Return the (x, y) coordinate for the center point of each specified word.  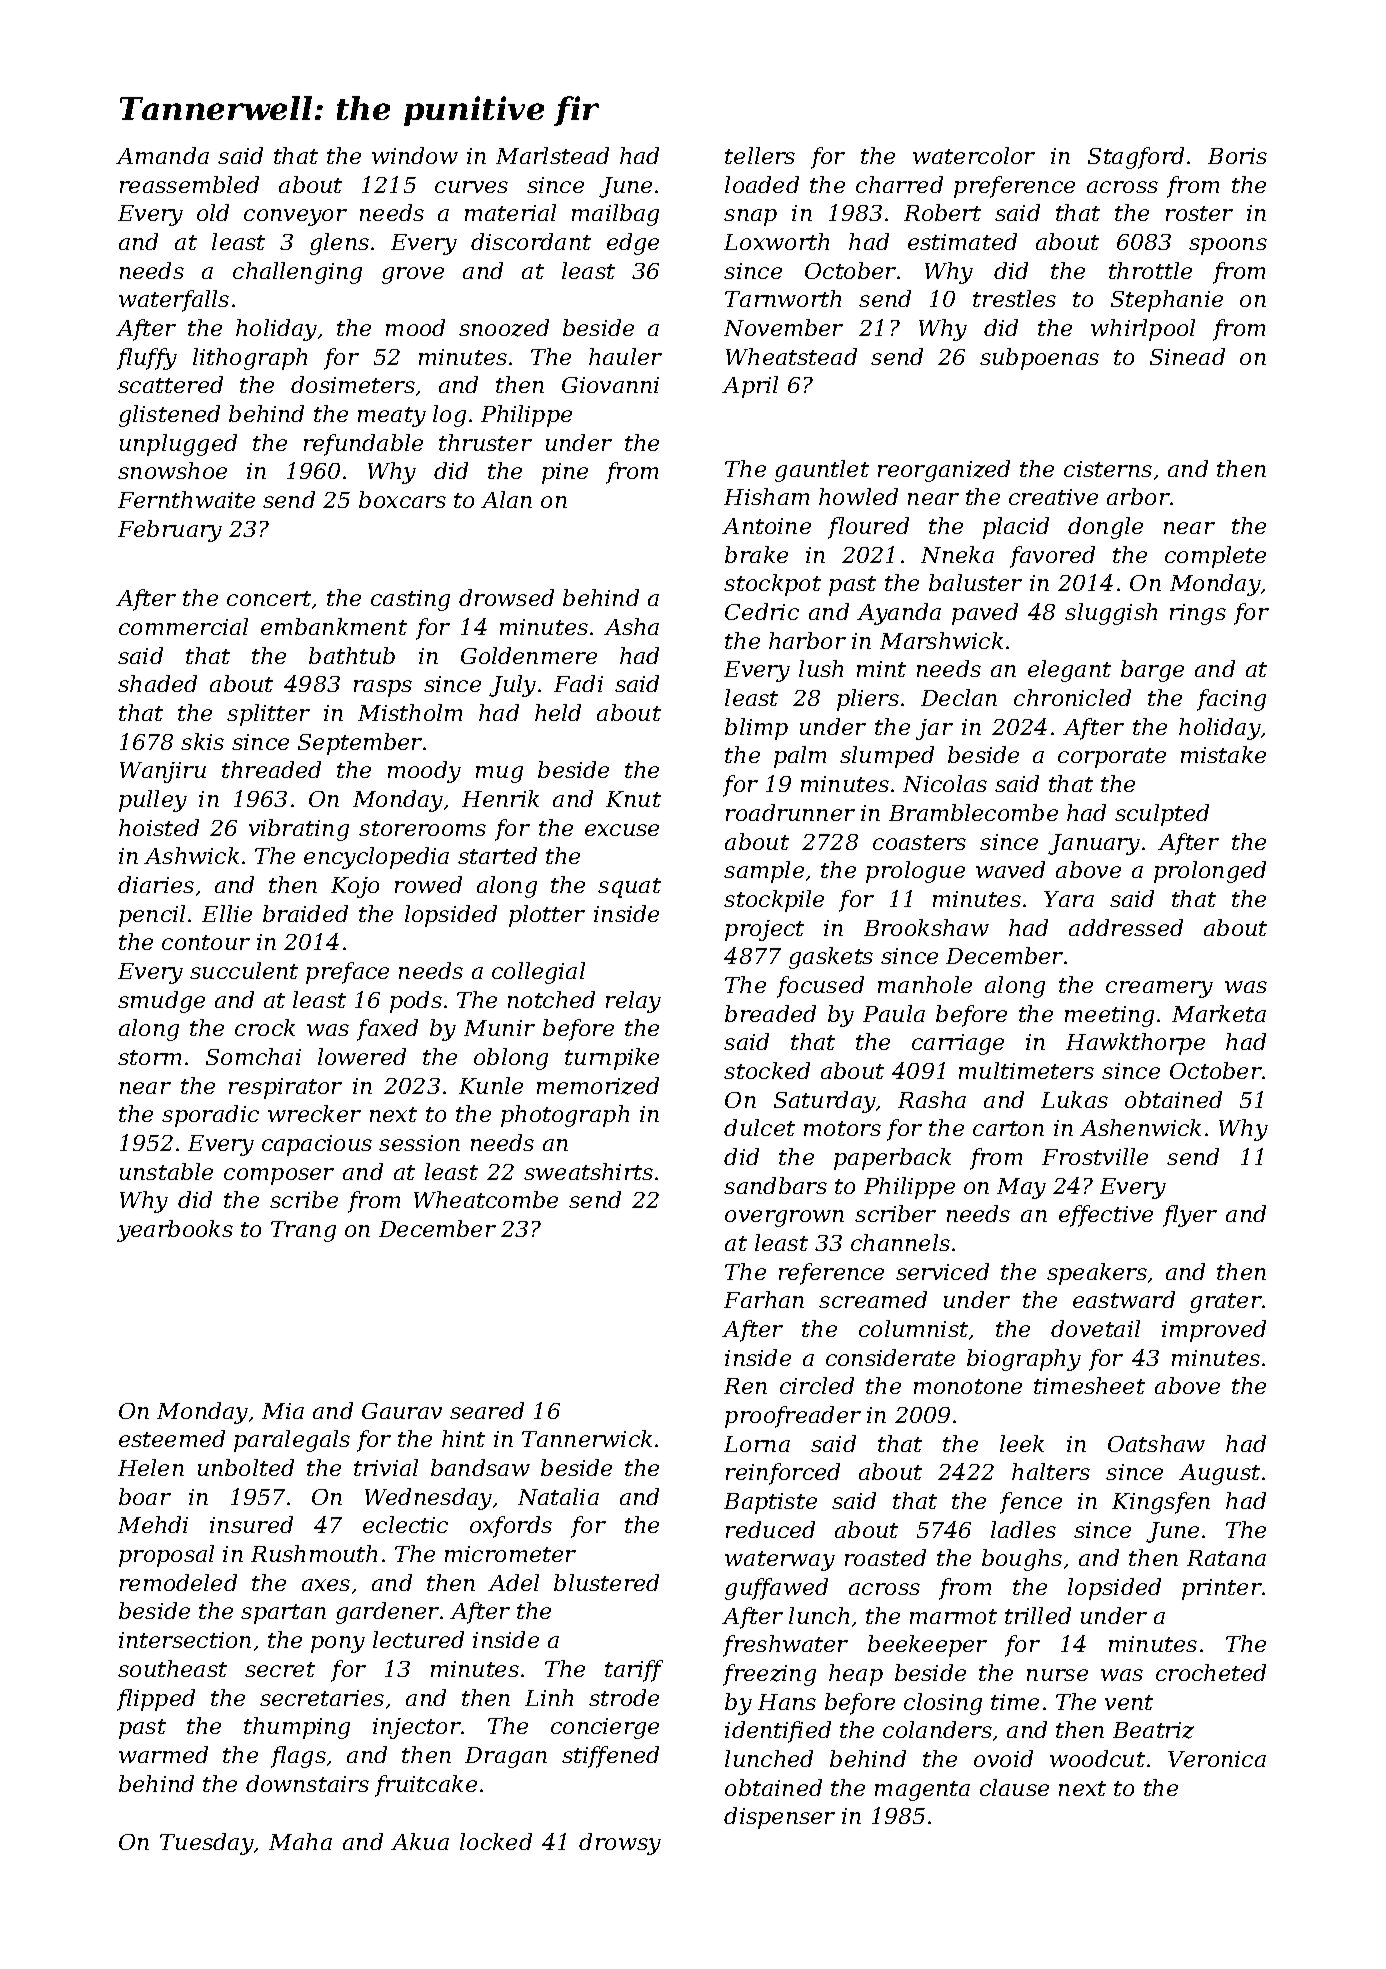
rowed (428, 884)
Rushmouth (314, 1553)
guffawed (776, 1589)
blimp (756, 729)
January (1094, 844)
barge (1152, 671)
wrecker (314, 1113)
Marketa (1219, 1013)
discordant (531, 241)
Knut (633, 799)
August (1219, 1474)
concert (269, 598)
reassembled (189, 184)
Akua (420, 1841)
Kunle (491, 1085)
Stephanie (1167, 301)
